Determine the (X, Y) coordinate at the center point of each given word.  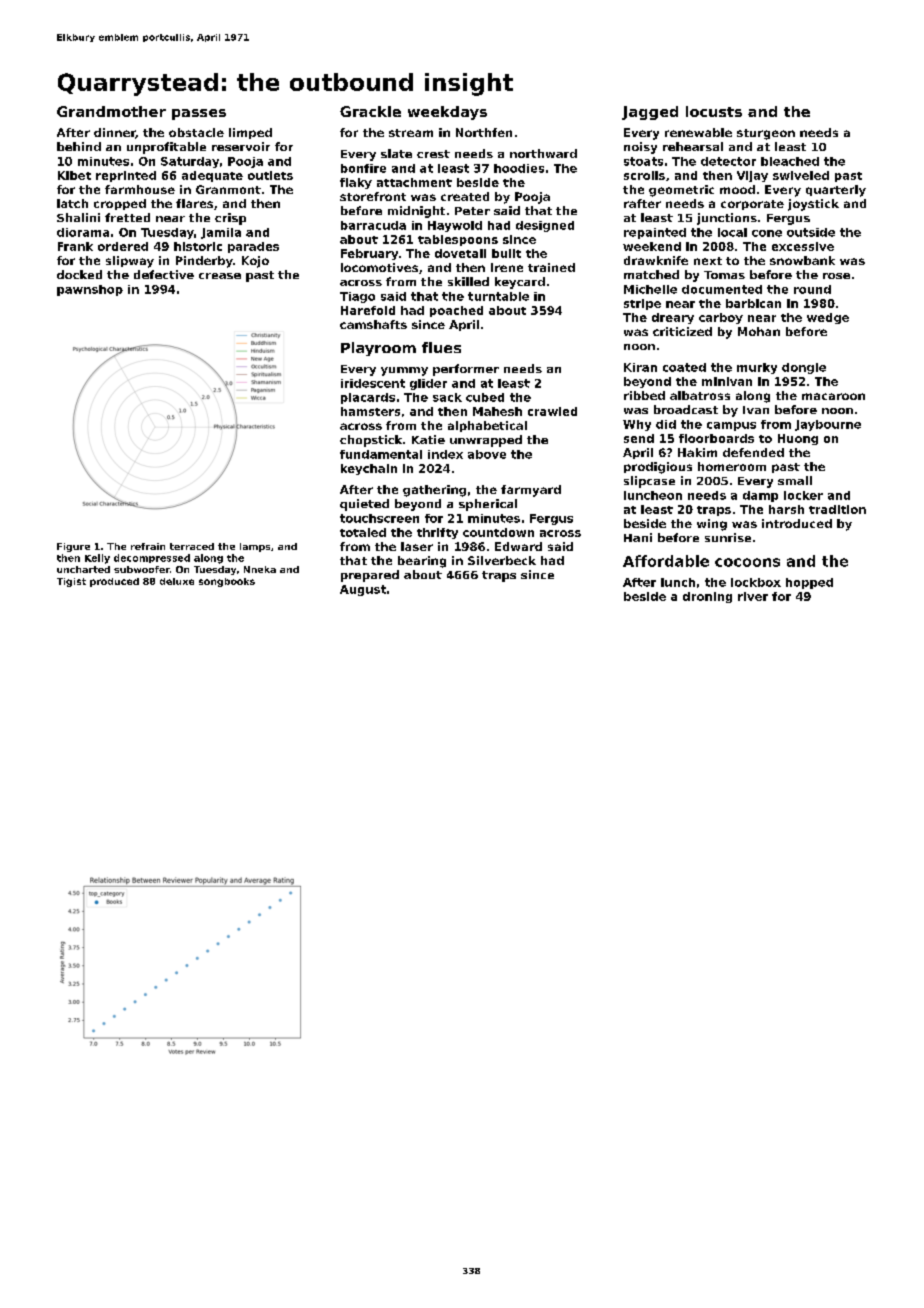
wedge (828, 318)
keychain (369, 469)
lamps (255, 547)
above (487, 454)
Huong (798, 439)
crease (220, 276)
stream (411, 133)
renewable (698, 132)
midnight (416, 212)
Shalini (78, 217)
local (732, 232)
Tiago (357, 297)
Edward (518, 546)
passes (199, 114)
